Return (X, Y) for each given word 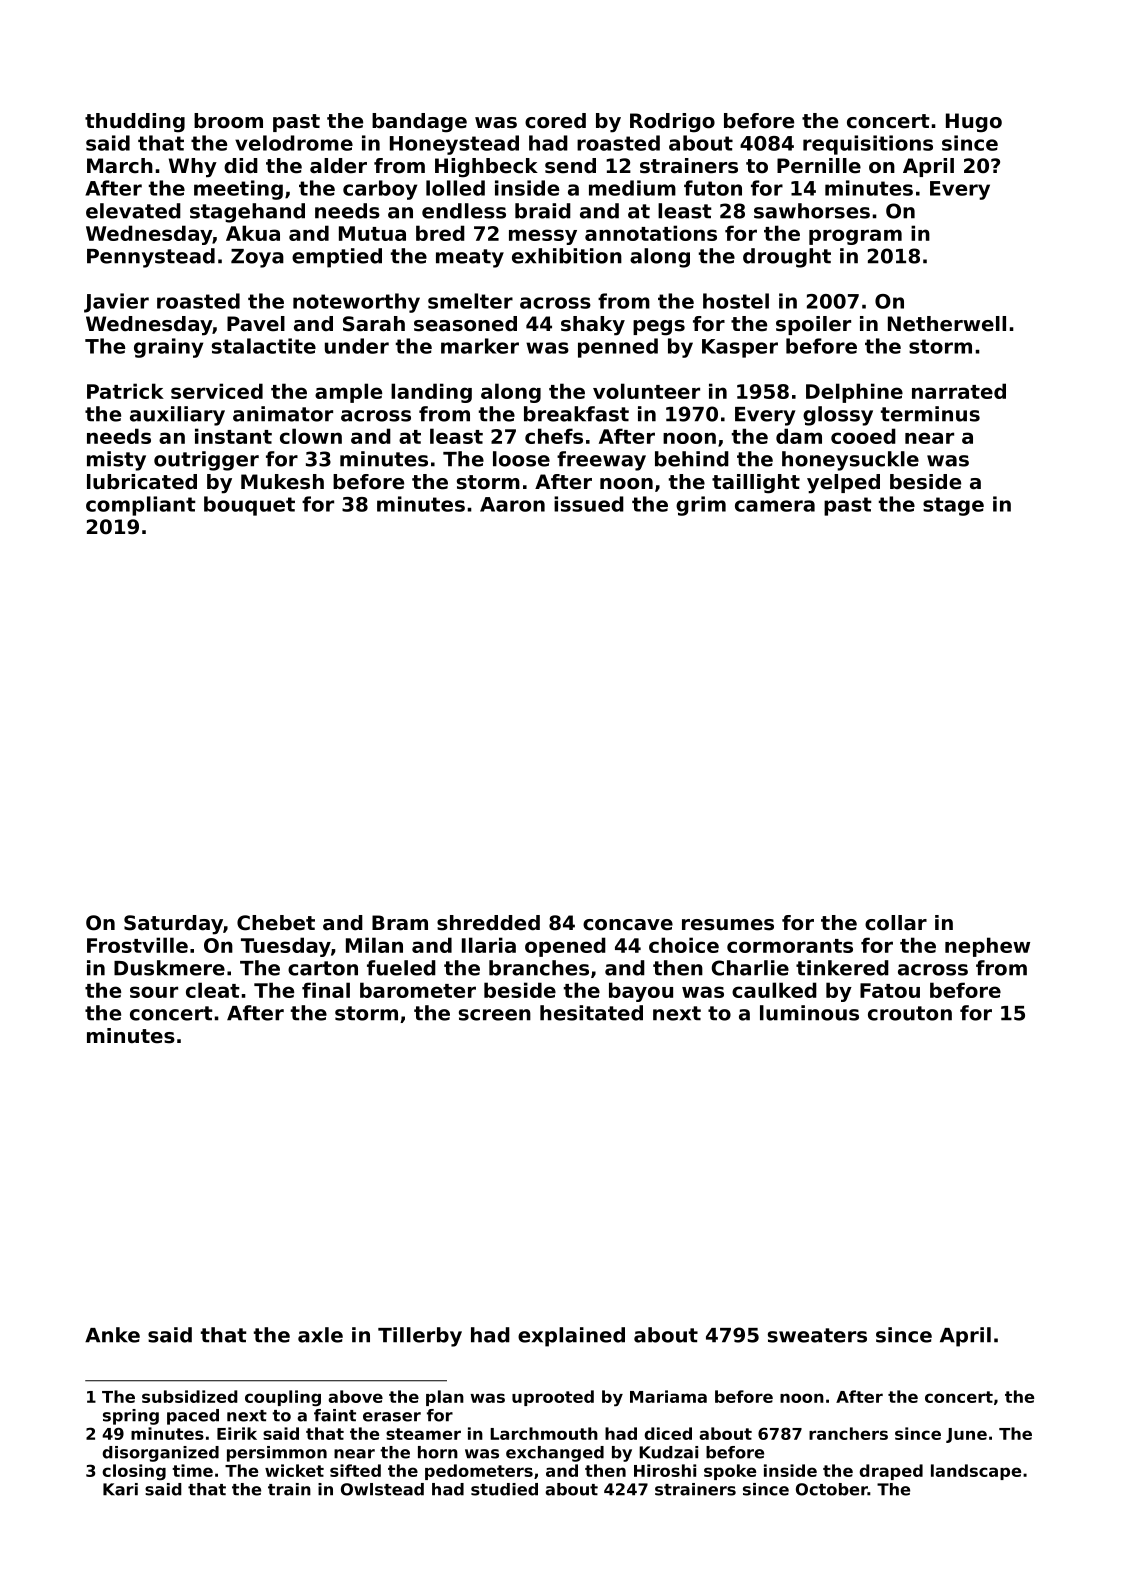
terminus (930, 414)
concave (628, 925)
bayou (641, 992)
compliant (141, 506)
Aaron (512, 504)
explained (571, 1337)
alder (338, 166)
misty (116, 461)
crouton (910, 1013)
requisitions (868, 145)
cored (555, 121)
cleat (213, 990)
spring (131, 1417)
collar (896, 923)
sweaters (817, 1335)
